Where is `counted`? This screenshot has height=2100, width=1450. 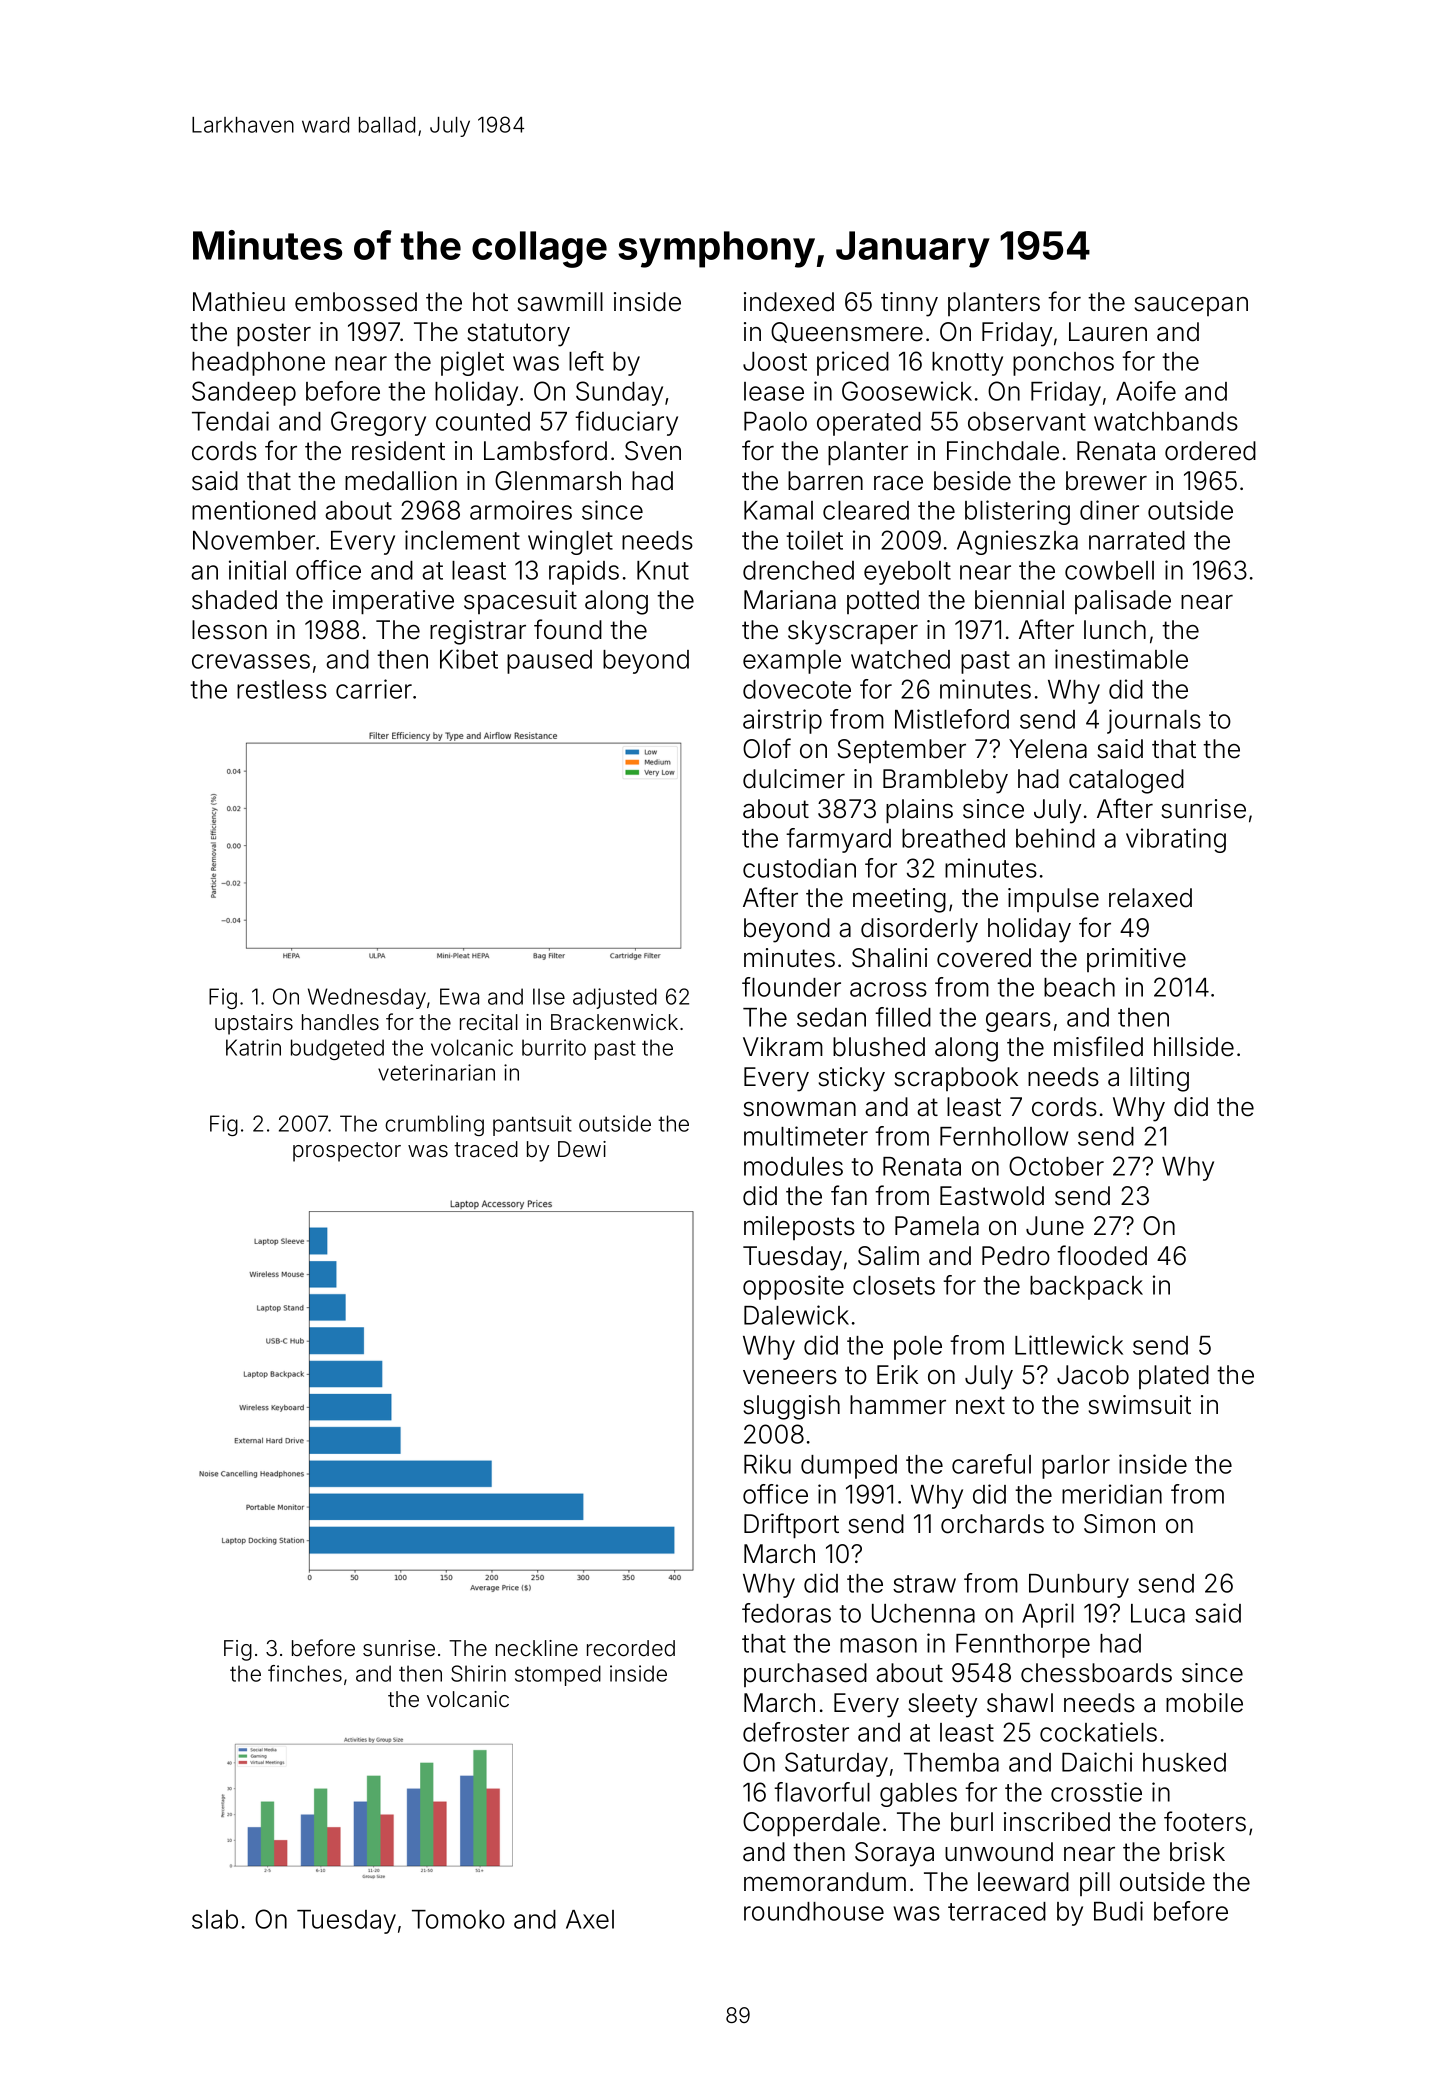 counted is located at coordinates (483, 421).
